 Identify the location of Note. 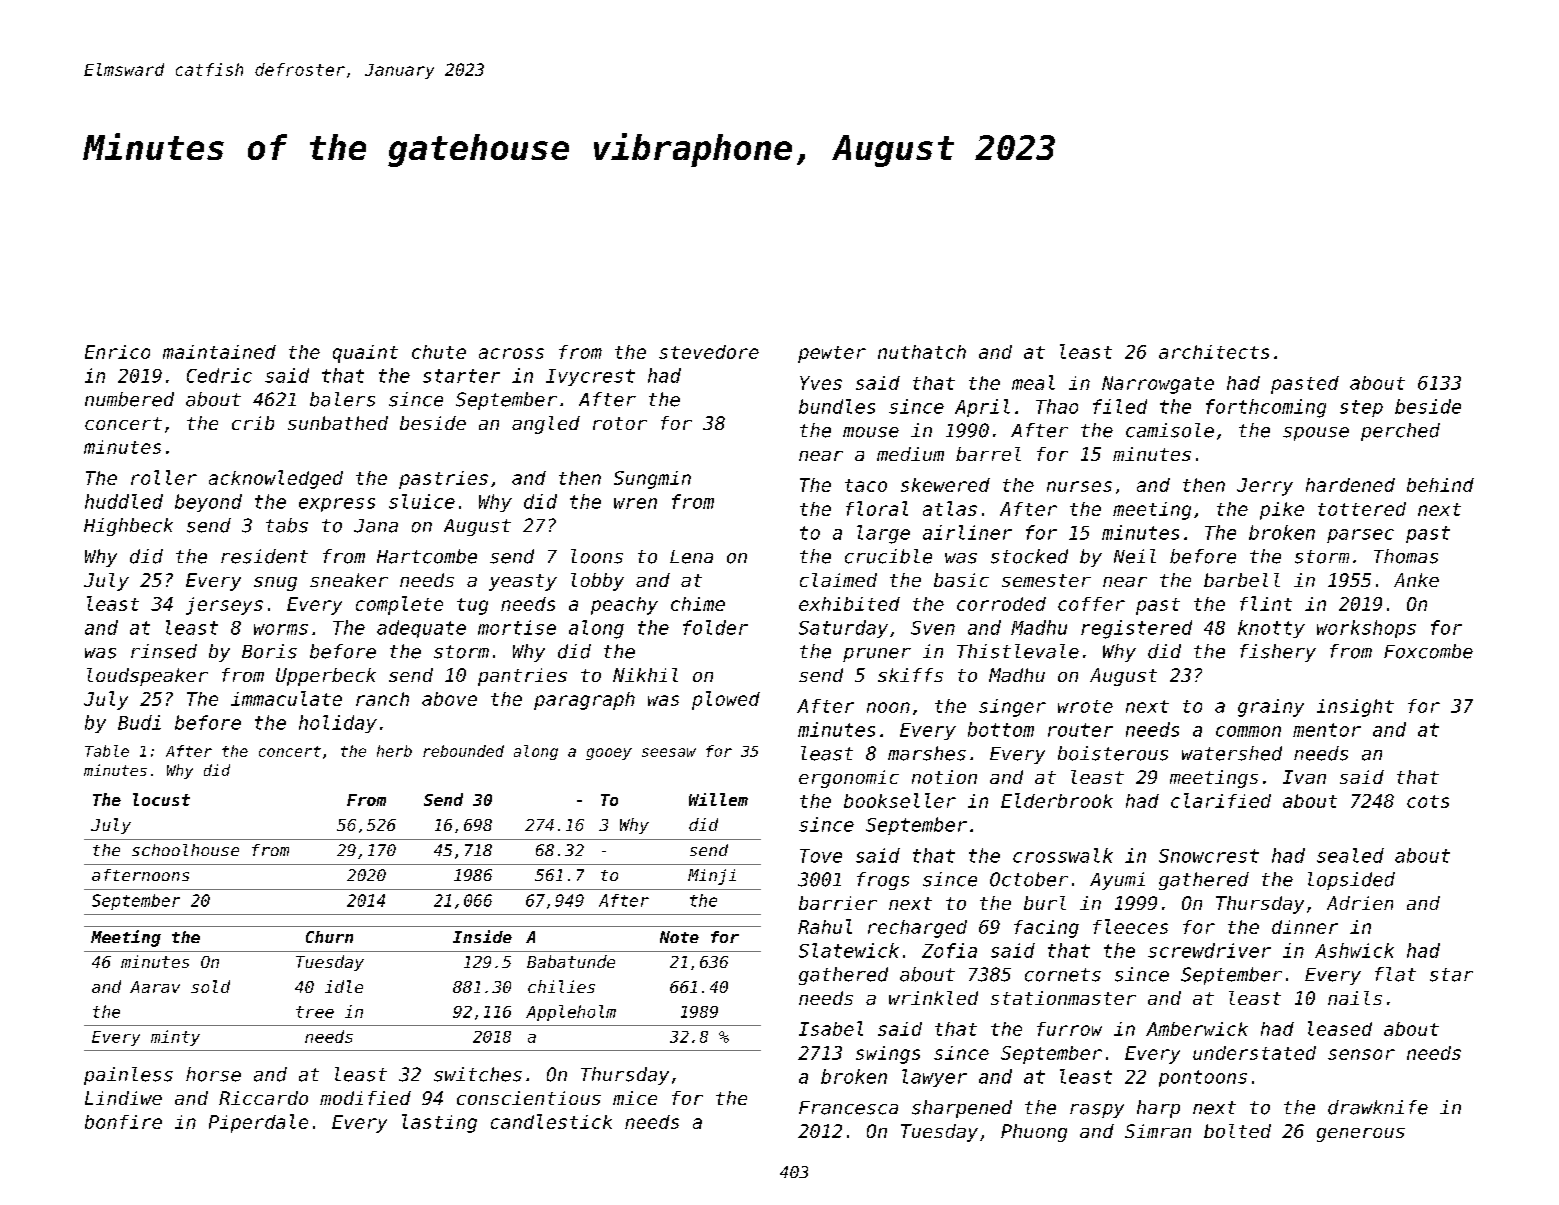
(679, 937).
